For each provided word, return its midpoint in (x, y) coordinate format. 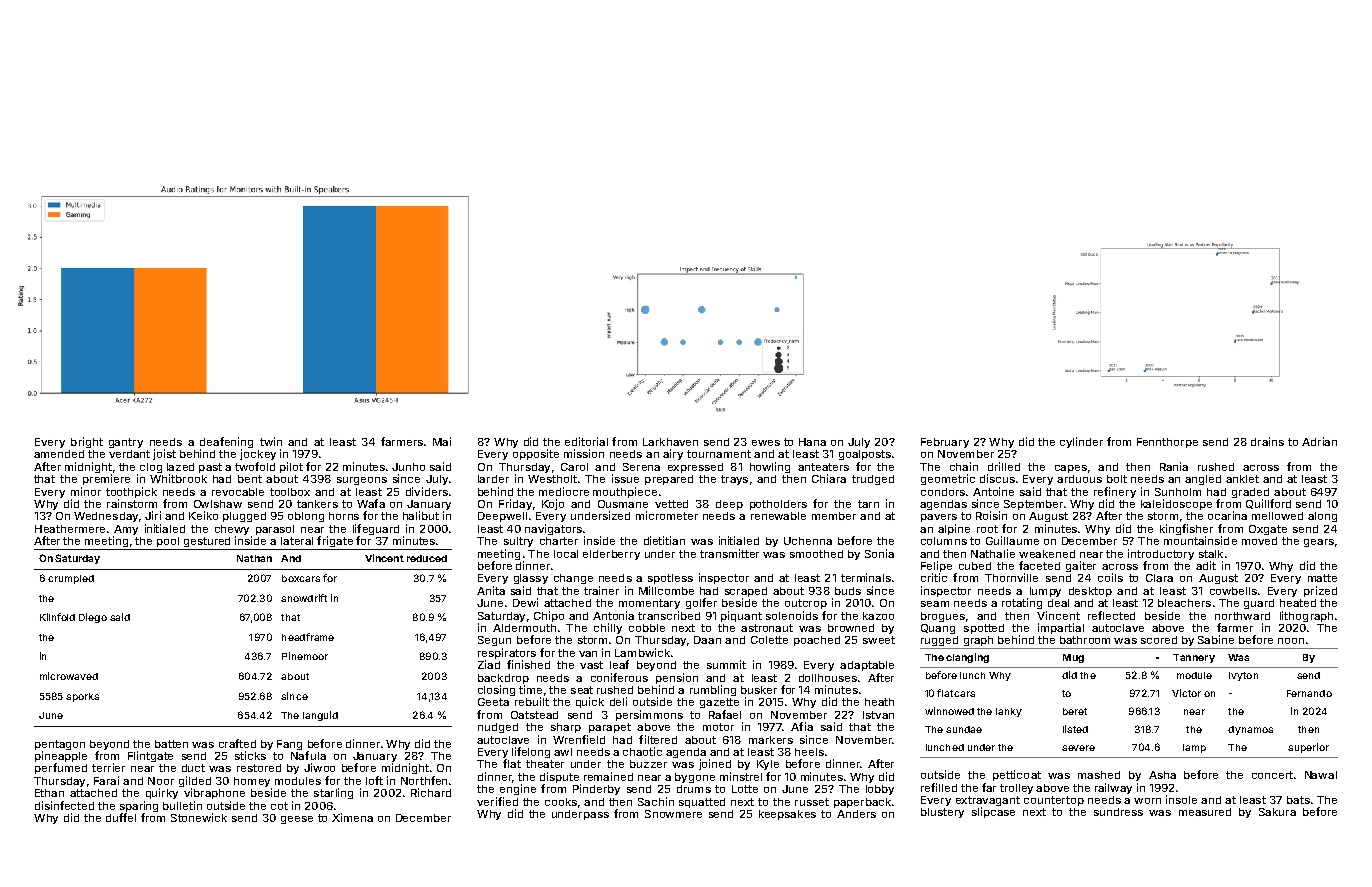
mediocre (564, 491)
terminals (866, 577)
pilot (291, 467)
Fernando (1309, 693)
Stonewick (199, 817)
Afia (802, 726)
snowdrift (304, 598)
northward (1242, 616)
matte (1322, 578)
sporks (82, 697)
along (1322, 517)
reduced (427, 558)
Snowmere (673, 814)
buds (848, 591)
